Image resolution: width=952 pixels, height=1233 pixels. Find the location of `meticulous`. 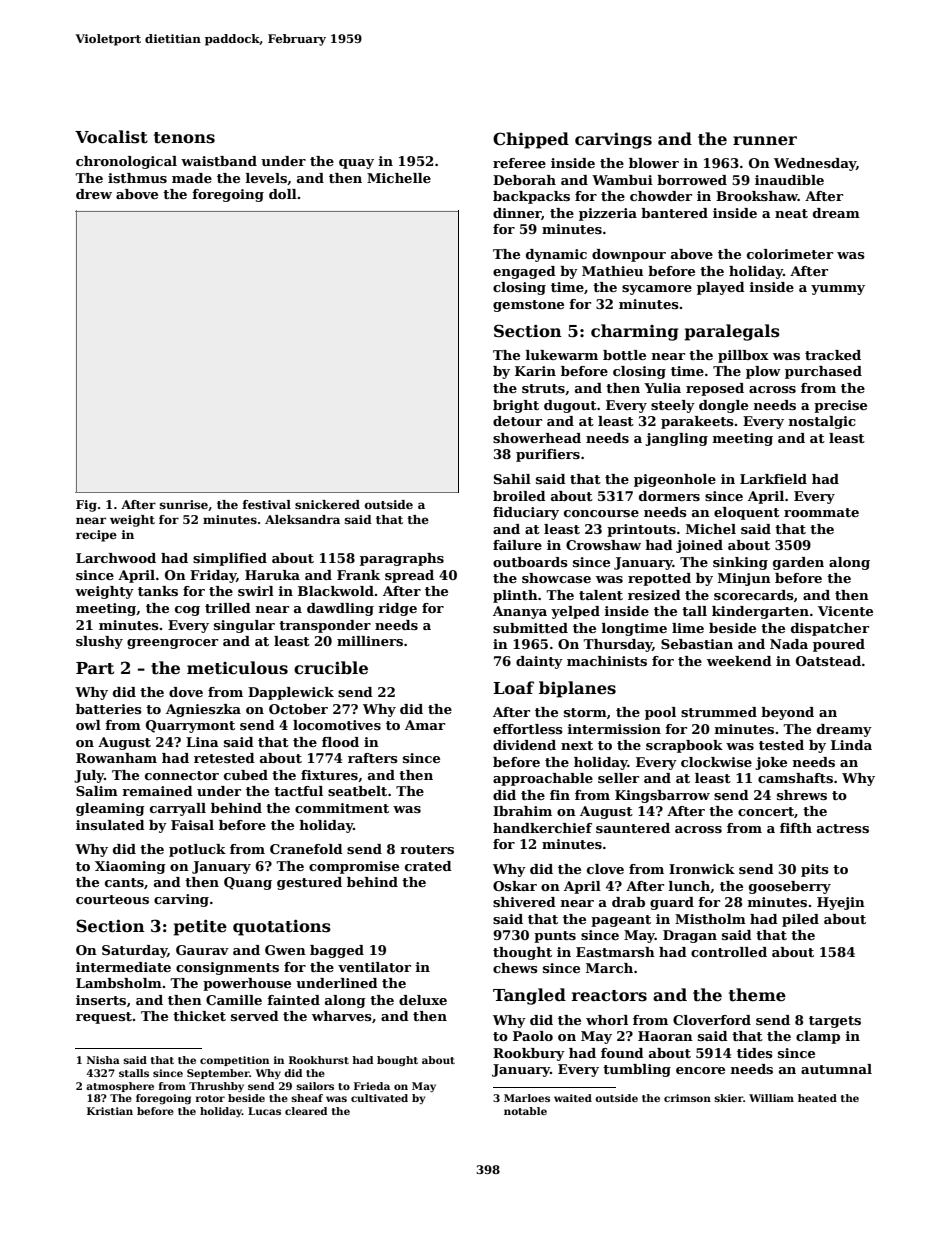

meticulous is located at coordinates (237, 668).
